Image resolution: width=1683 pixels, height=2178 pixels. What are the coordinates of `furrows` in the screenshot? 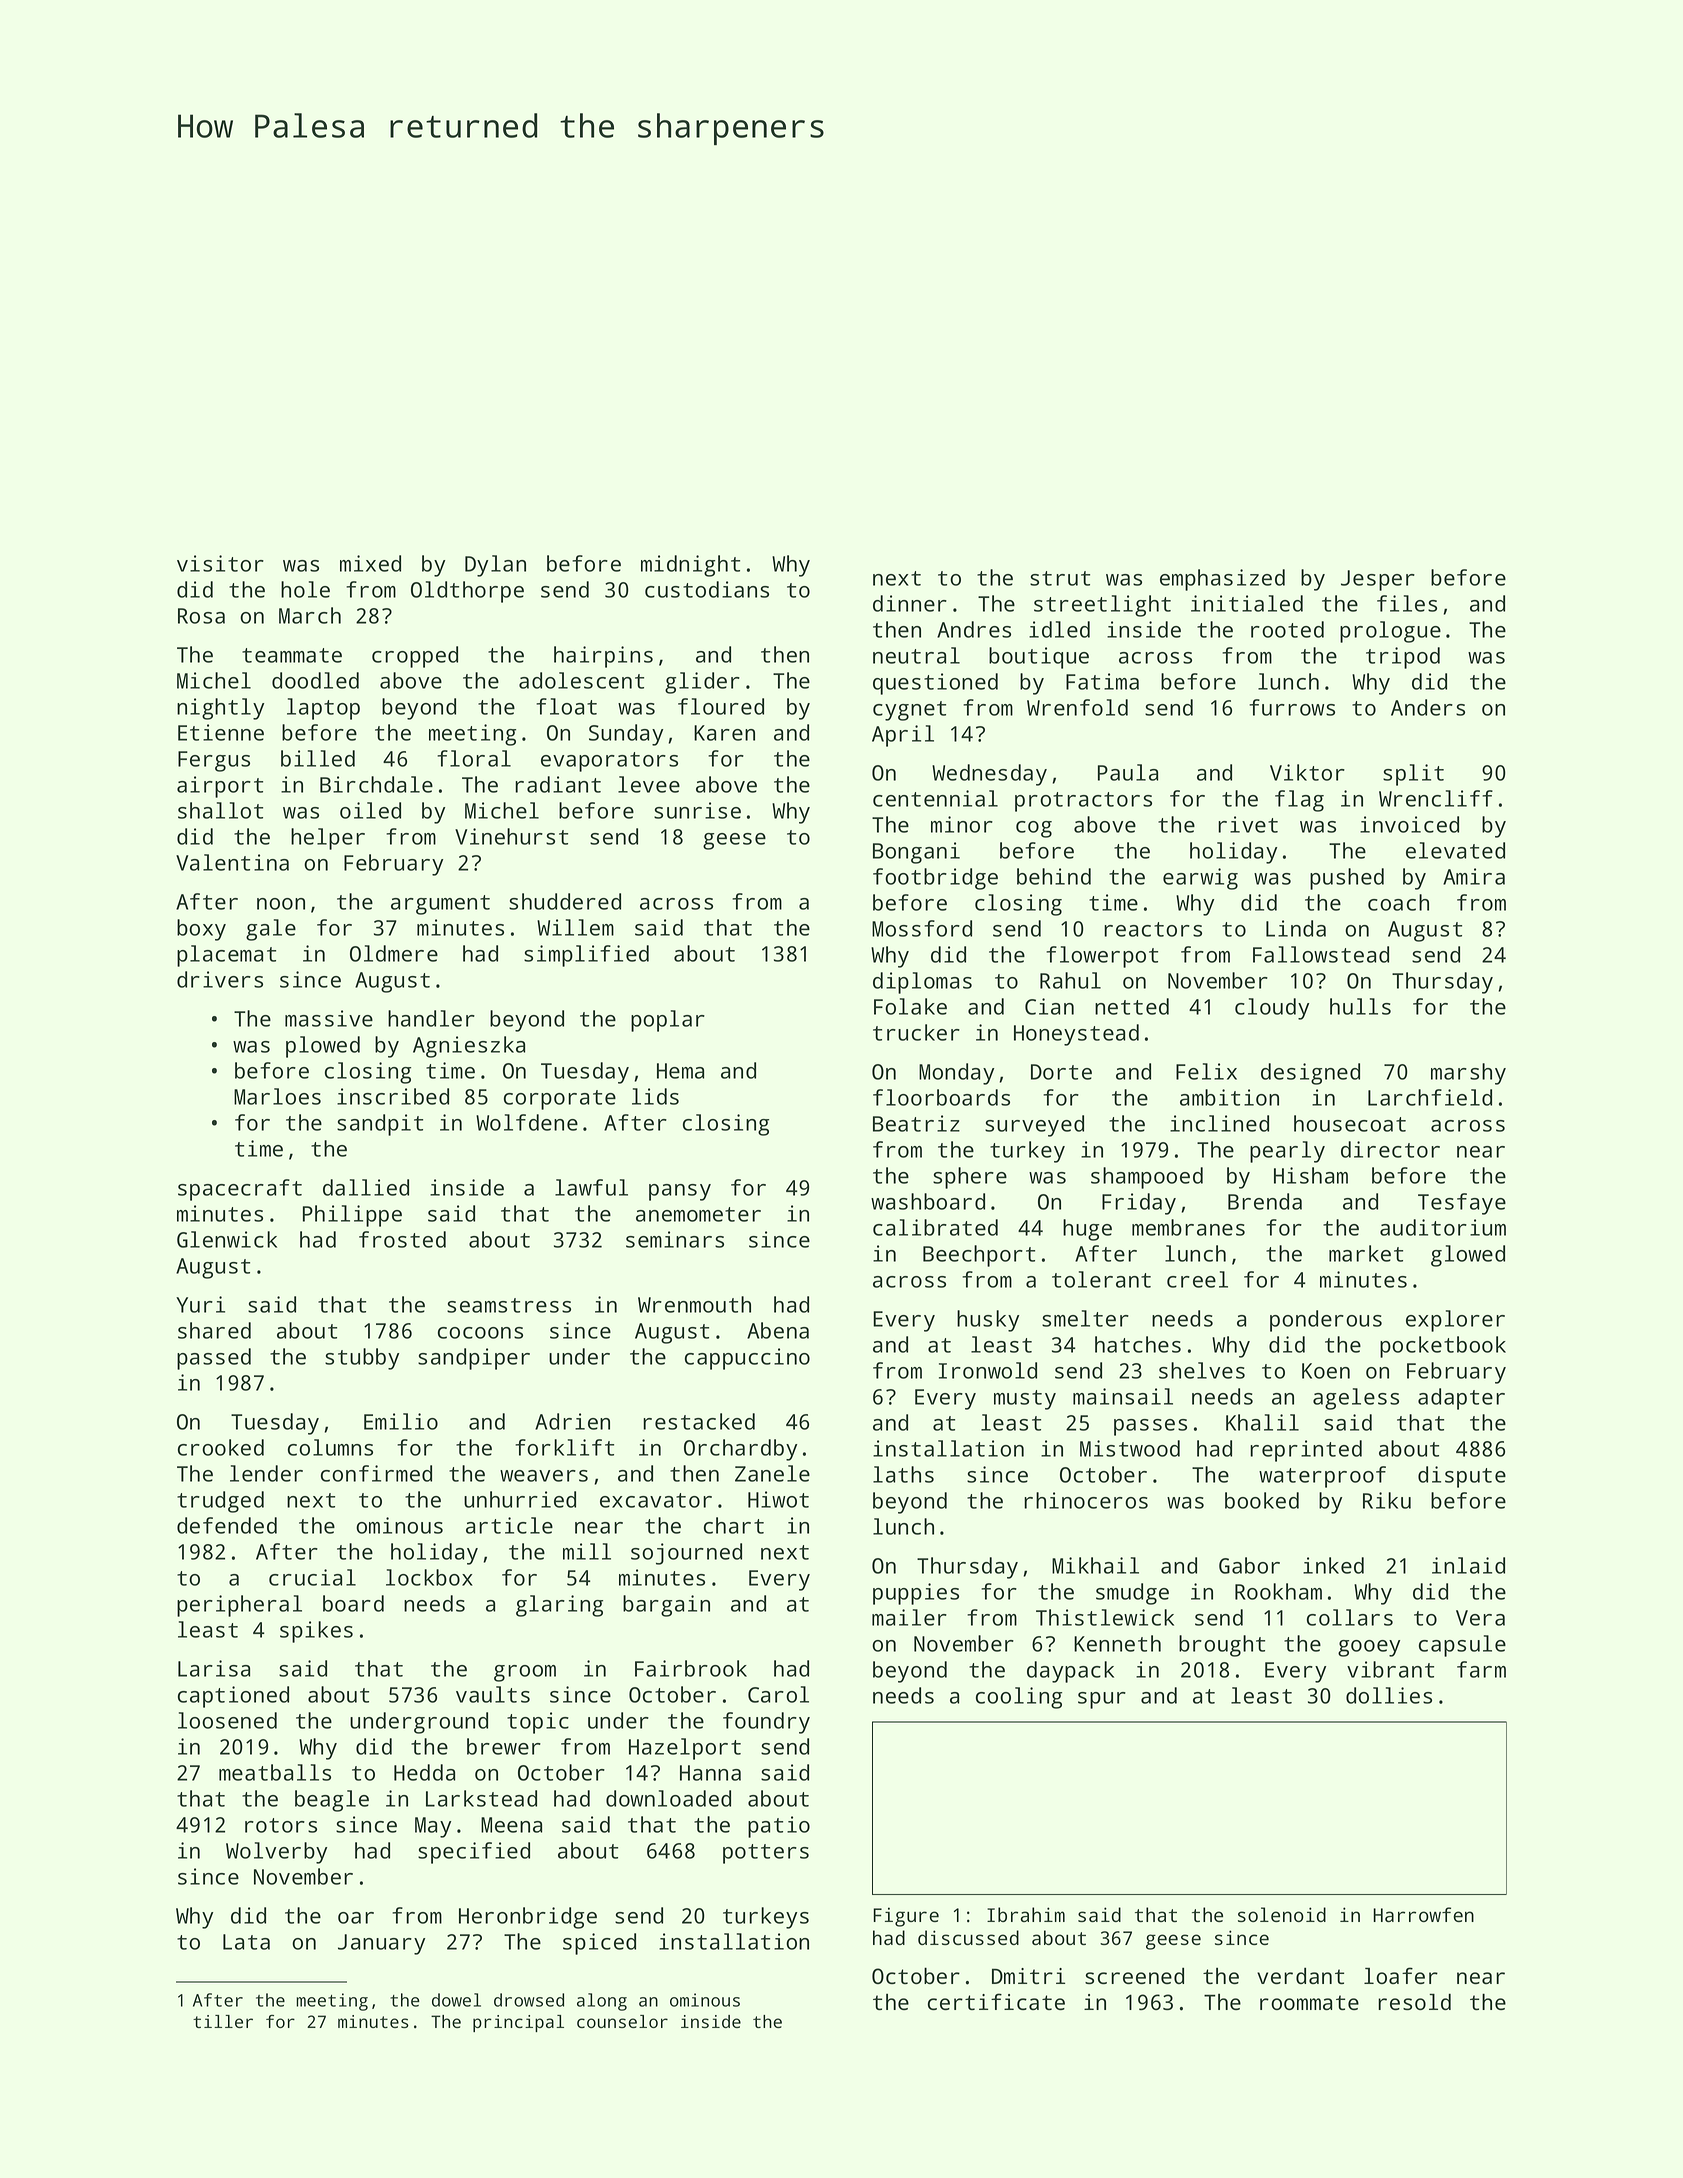 It's located at (1292, 707).
